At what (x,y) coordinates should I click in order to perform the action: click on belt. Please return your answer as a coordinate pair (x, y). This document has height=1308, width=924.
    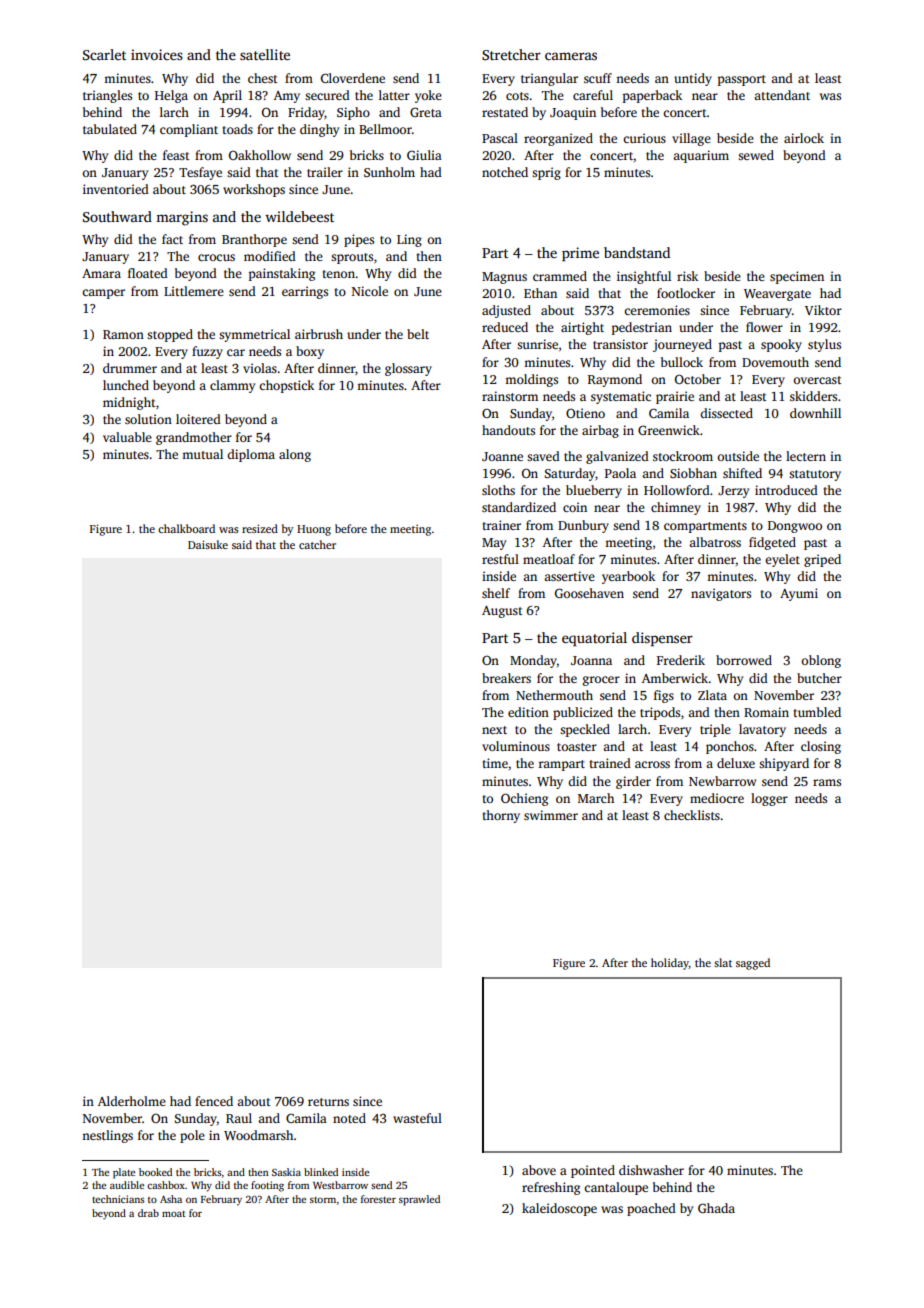
    Looking at the image, I should click on (418, 334).
